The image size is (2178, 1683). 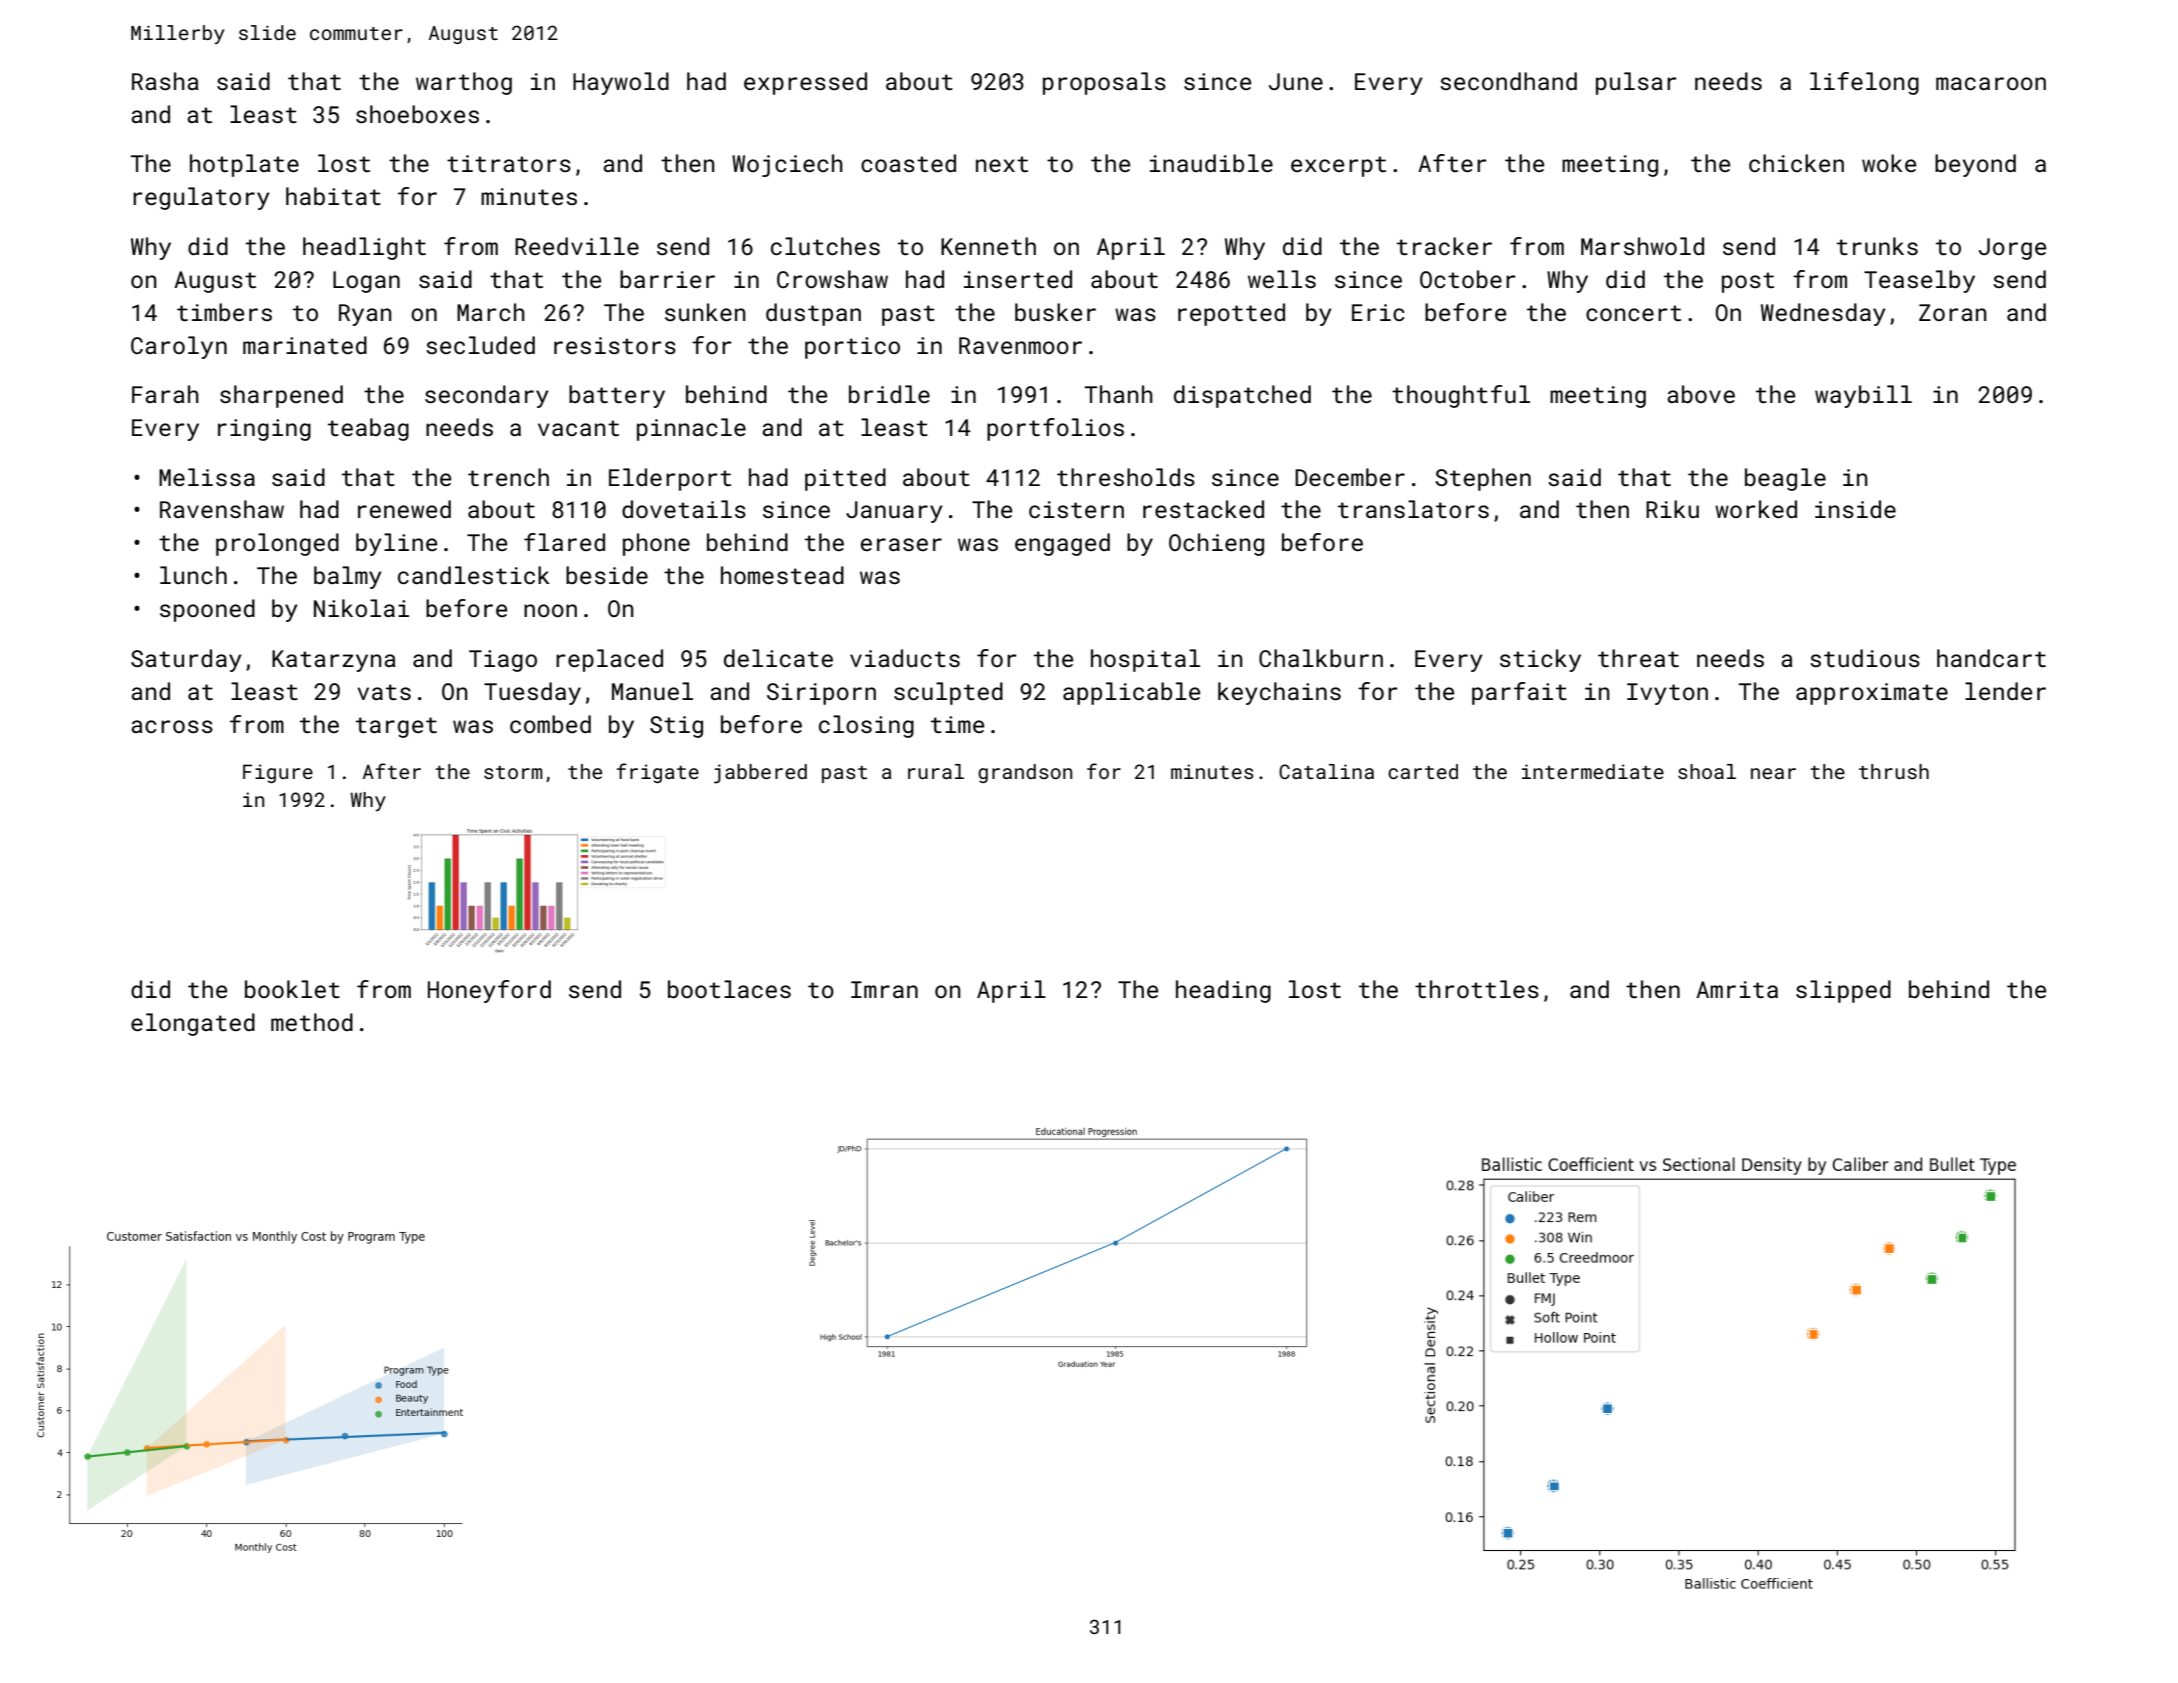 I want to click on sticky, so click(x=1540, y=660).
